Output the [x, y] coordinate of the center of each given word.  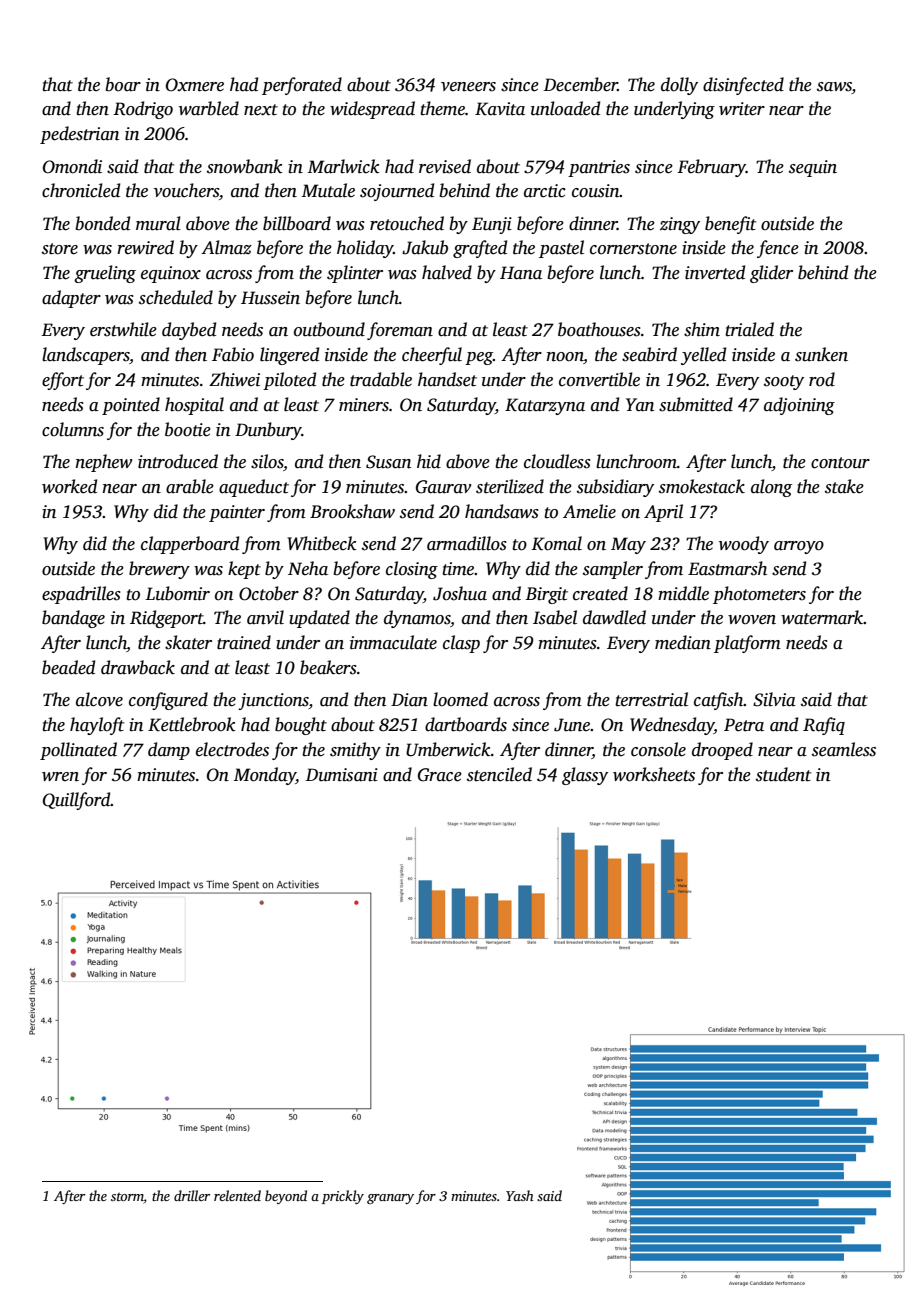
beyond [286, 1197]
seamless [844, 749]
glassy [585, 776]
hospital [194, 406]
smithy [355, 751]
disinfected [743, 86]
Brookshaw [352, 511]
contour [840, 463]
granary [390, 1199]
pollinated [78, 751]
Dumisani [342, 775]
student [783, 774]
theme [442, 108]
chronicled [81, 190]
